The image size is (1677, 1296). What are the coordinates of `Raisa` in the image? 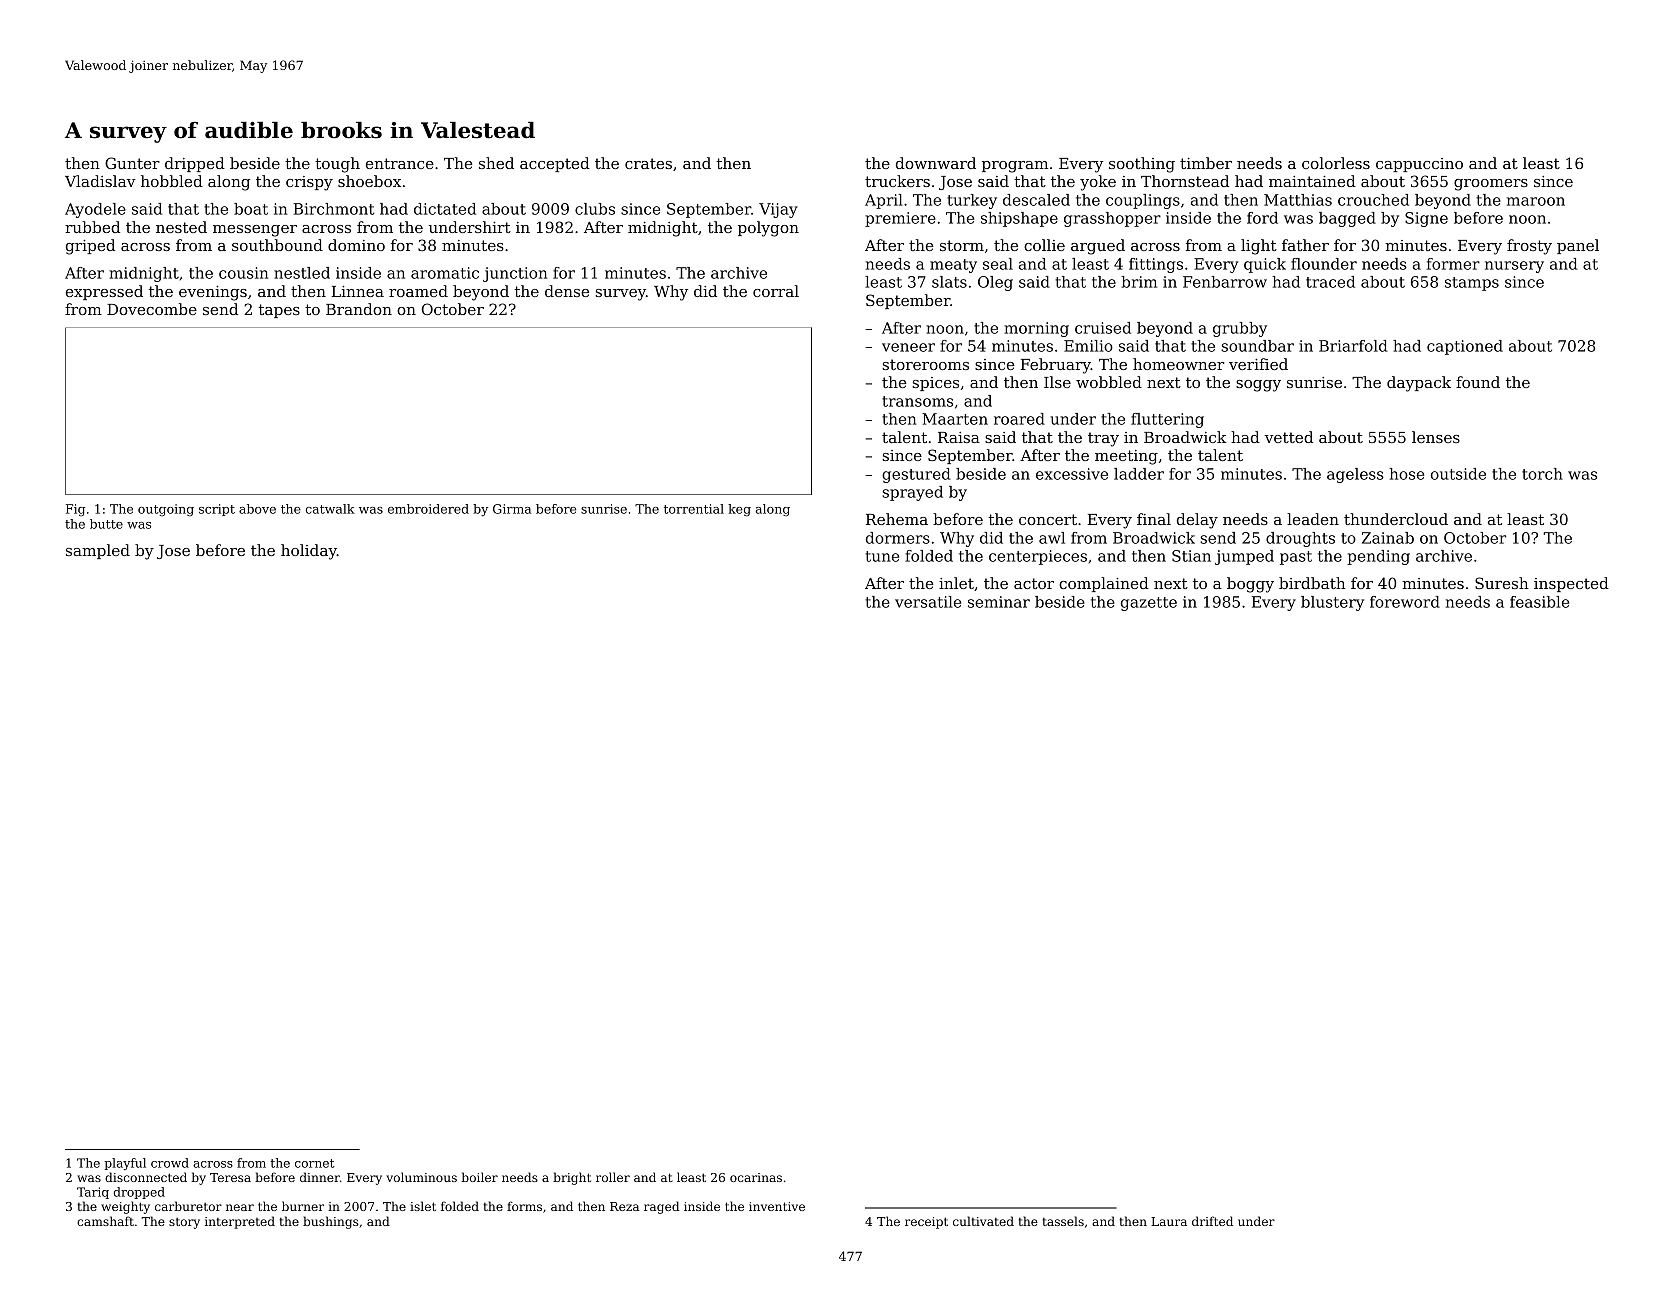 It's located at (959, 437).
